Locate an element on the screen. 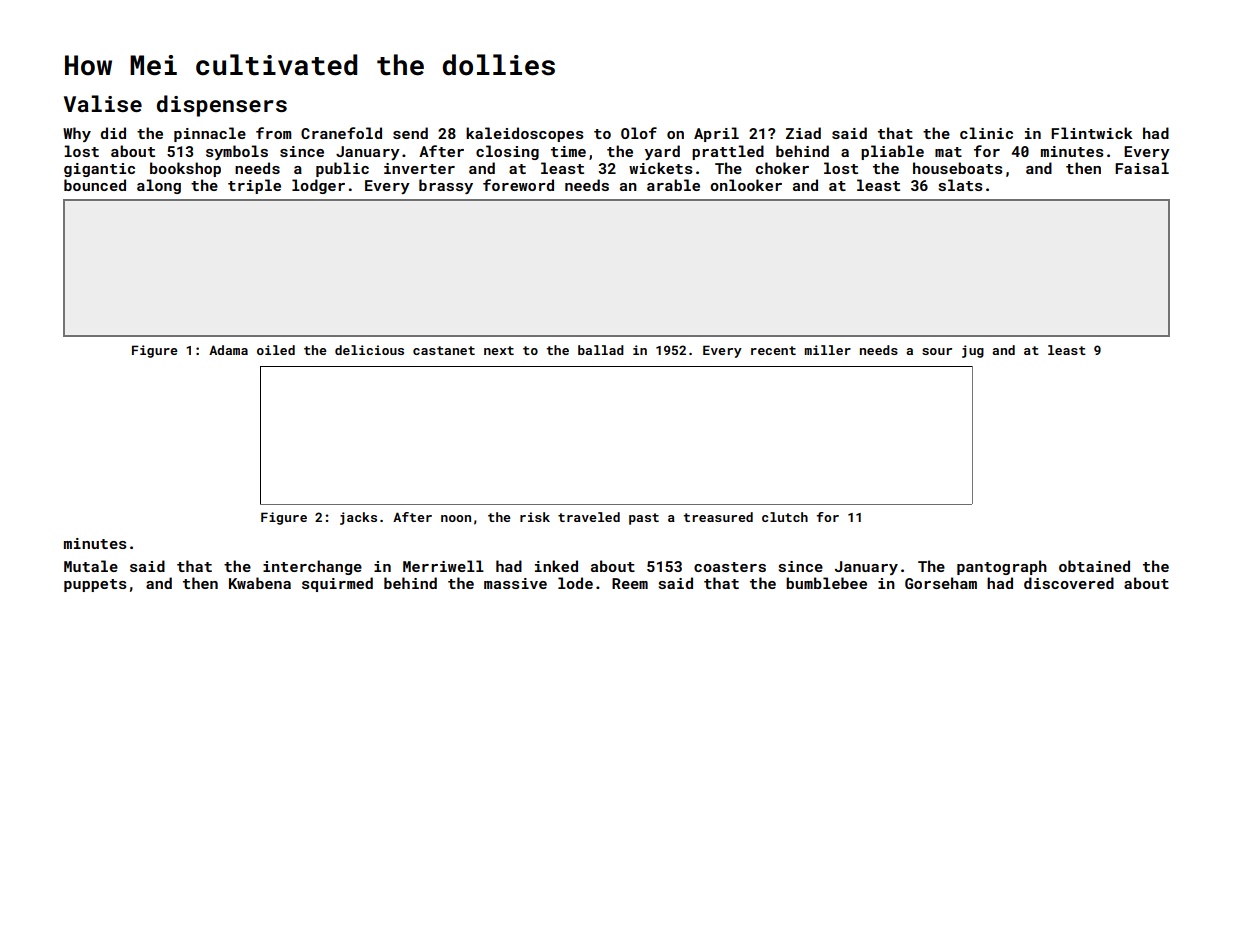 The width and height of the screenshot is (1233, 952). dispensers is located at coordinates (222, 106).
